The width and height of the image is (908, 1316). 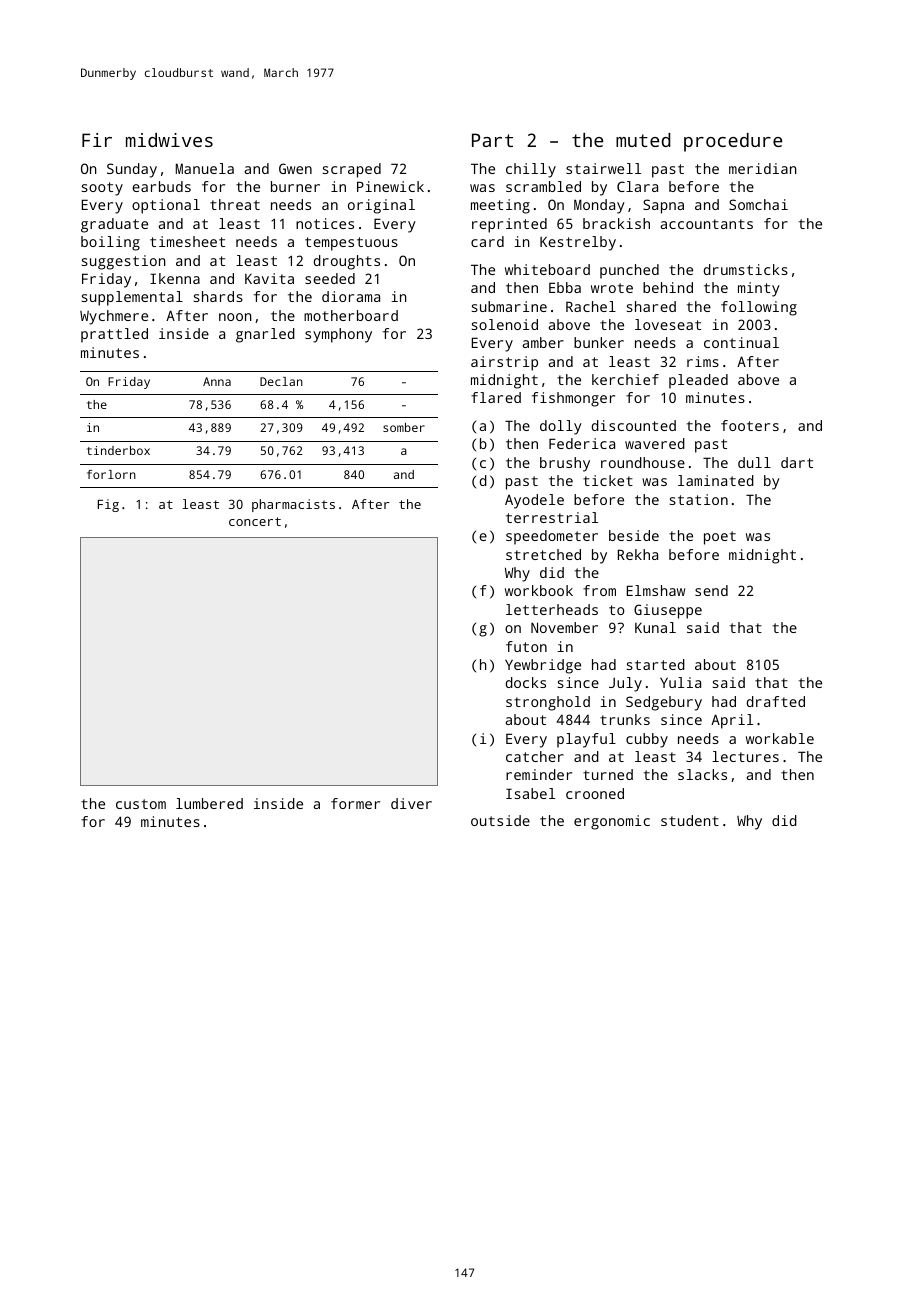 What do you see at coordinates (759, 289) in the image?
I see `minty` at bounding box center [759, 289].
